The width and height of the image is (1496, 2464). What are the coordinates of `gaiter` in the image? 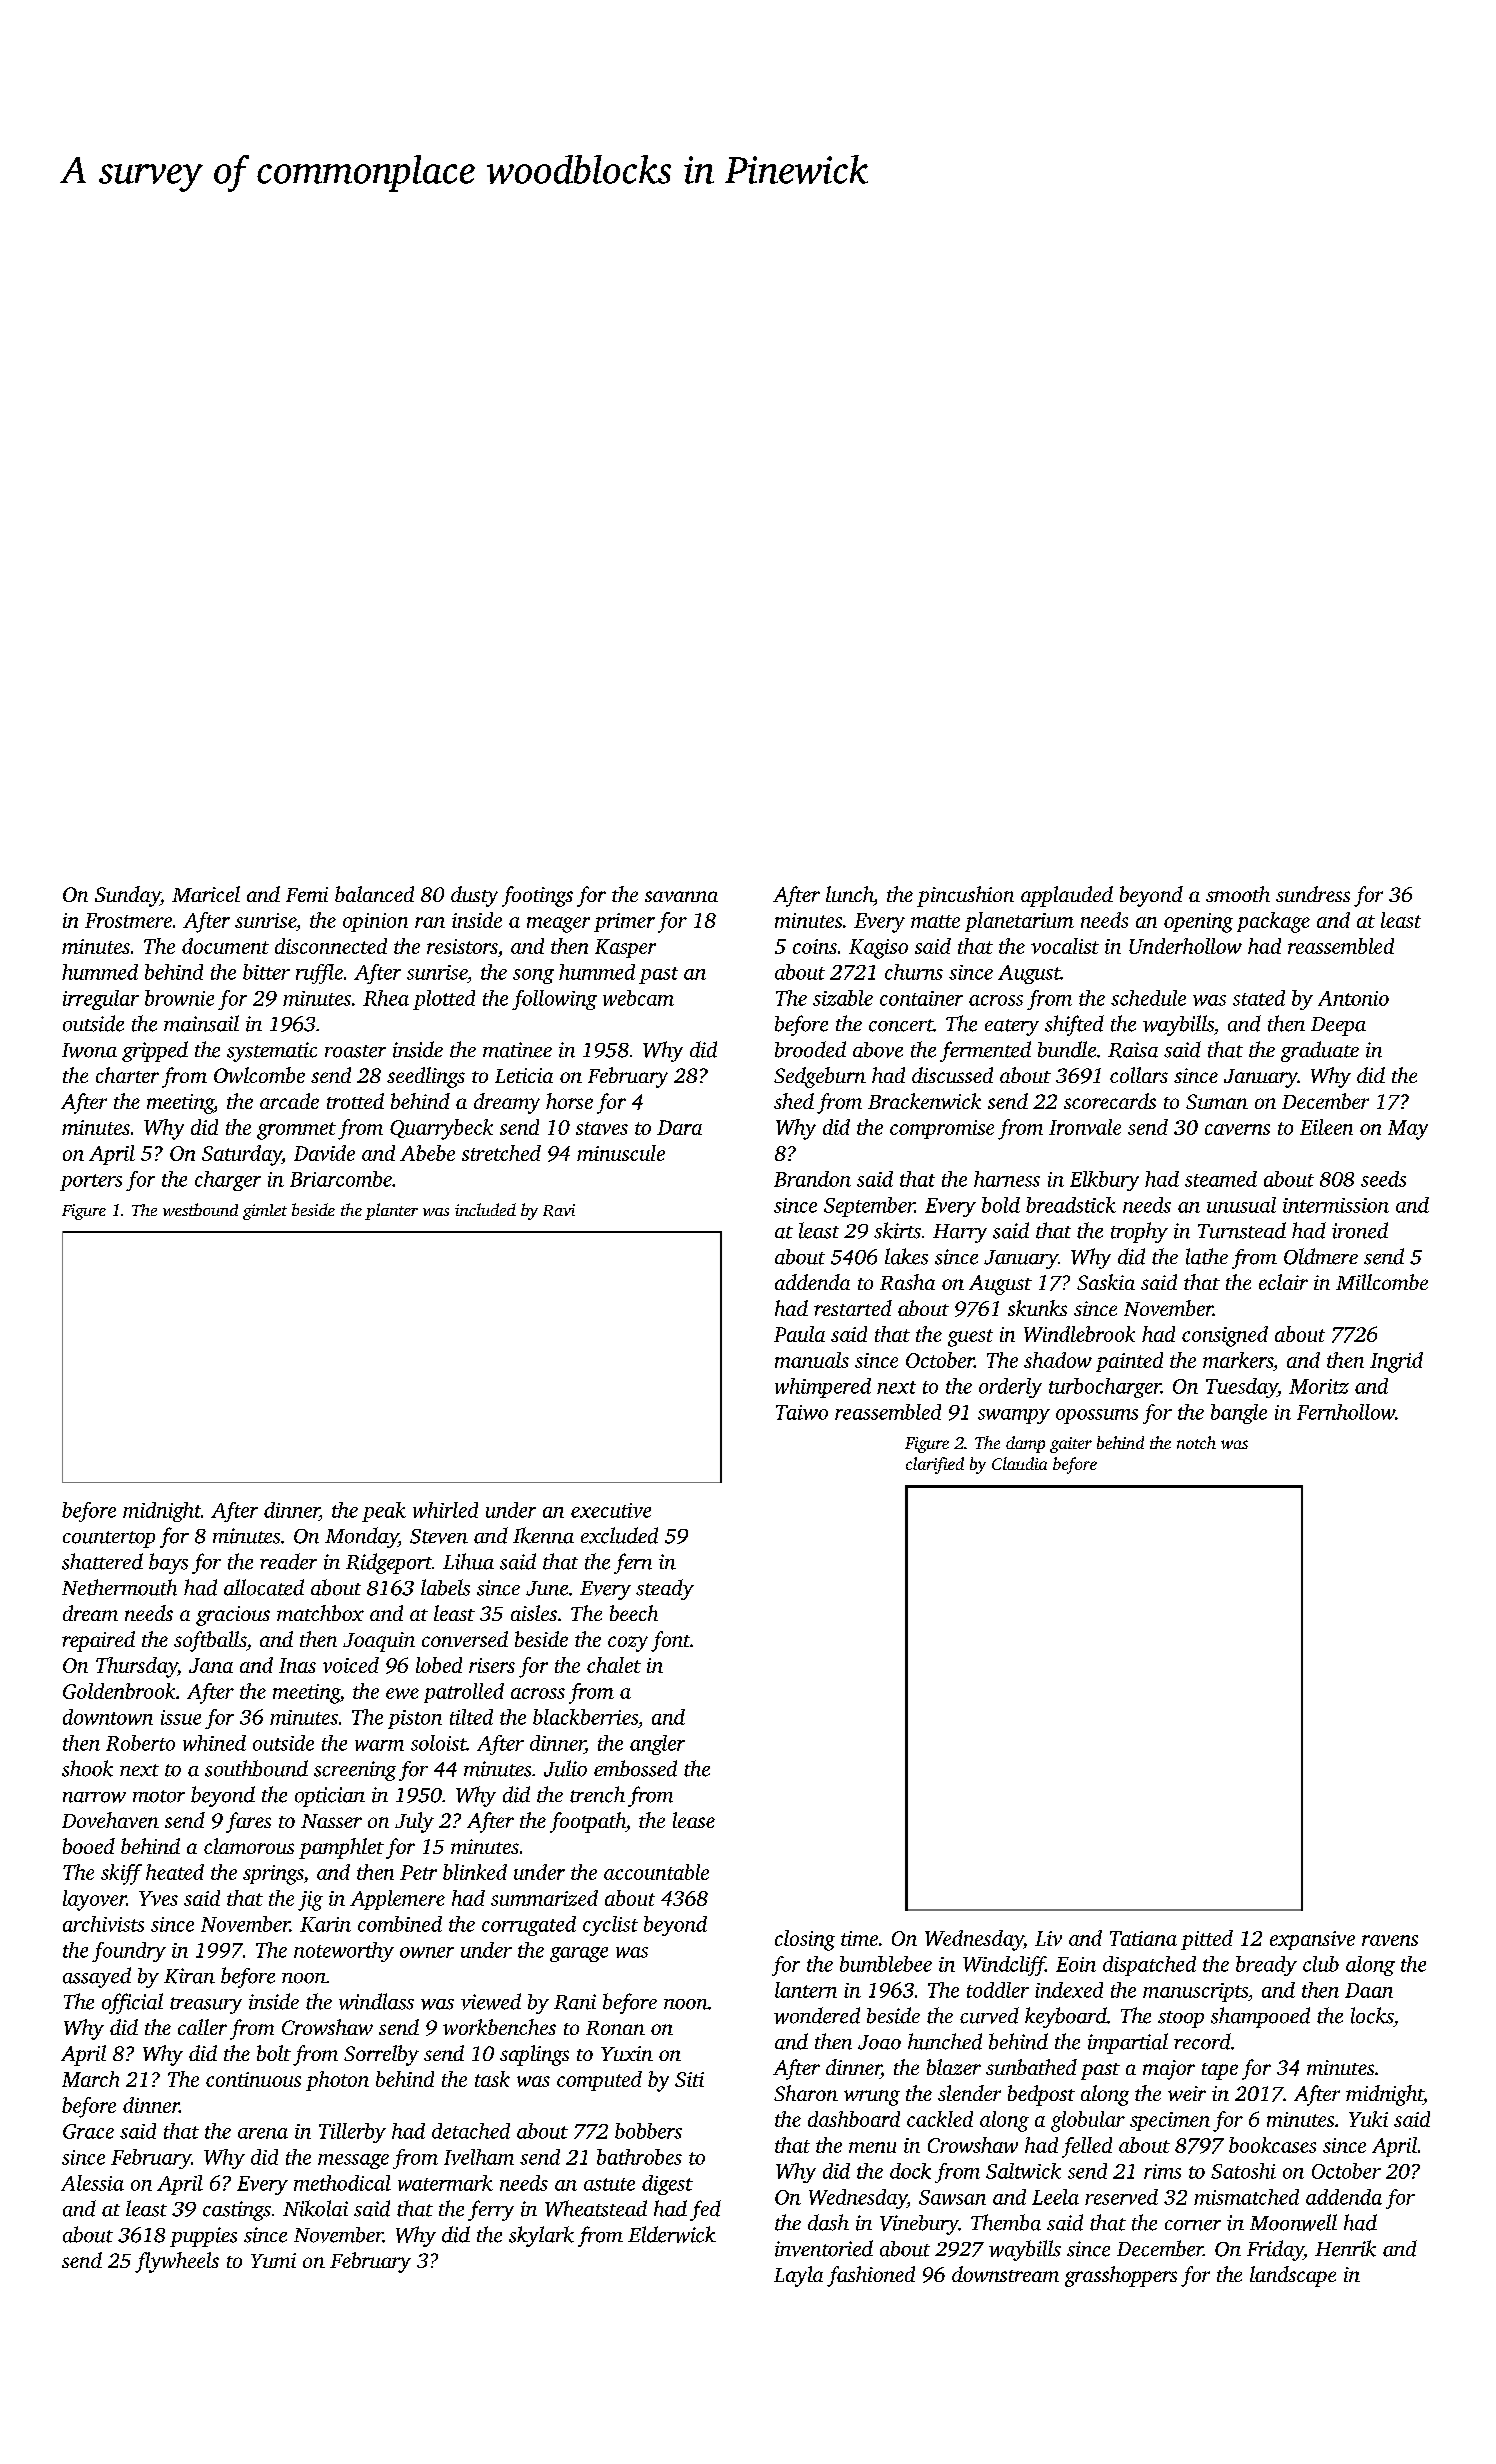 It's located at (1071, 1445).
